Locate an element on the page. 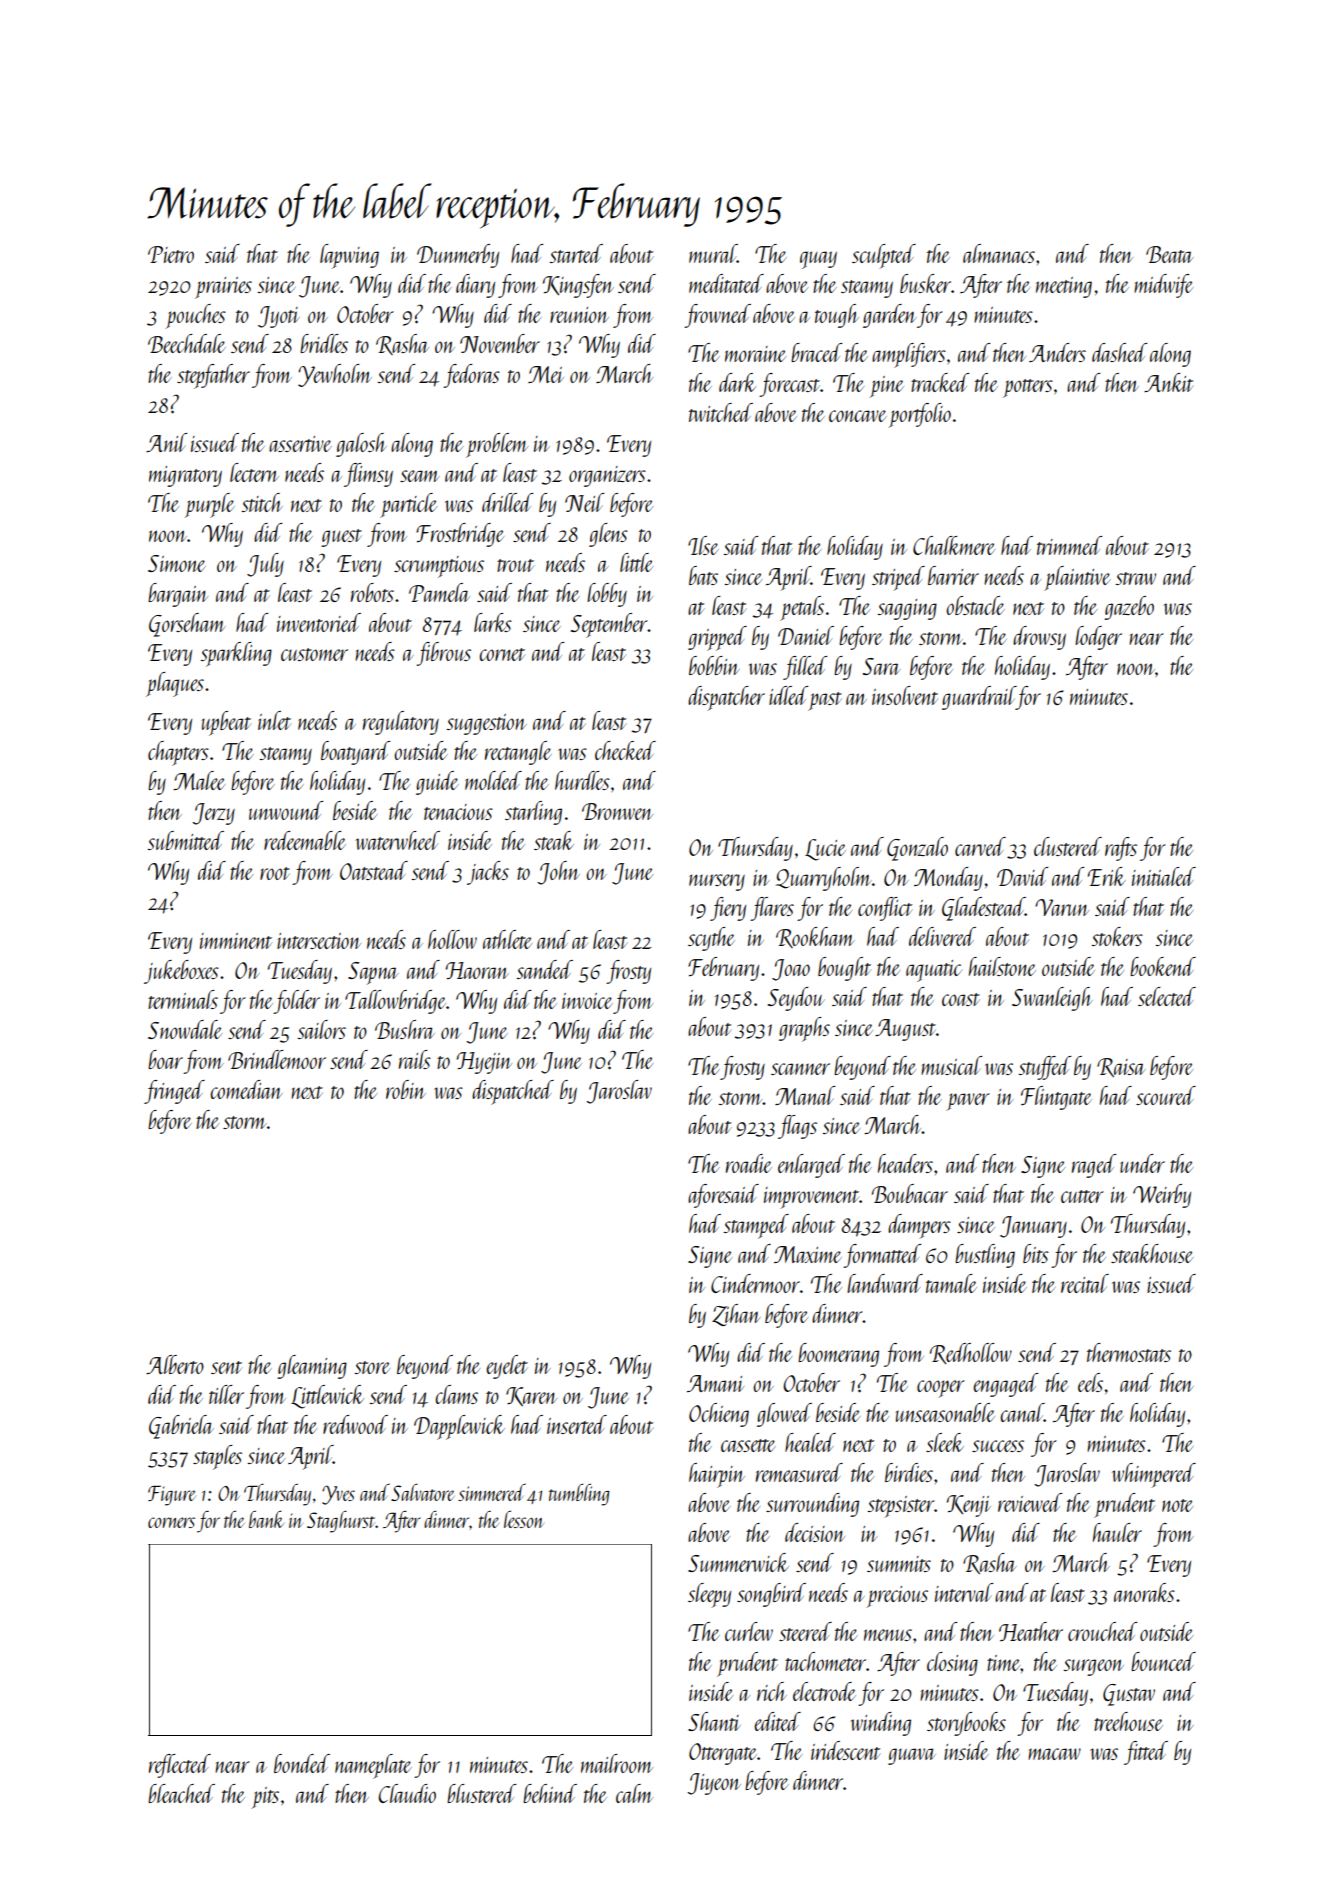  lapwing is located at coordinates (349, 256).
